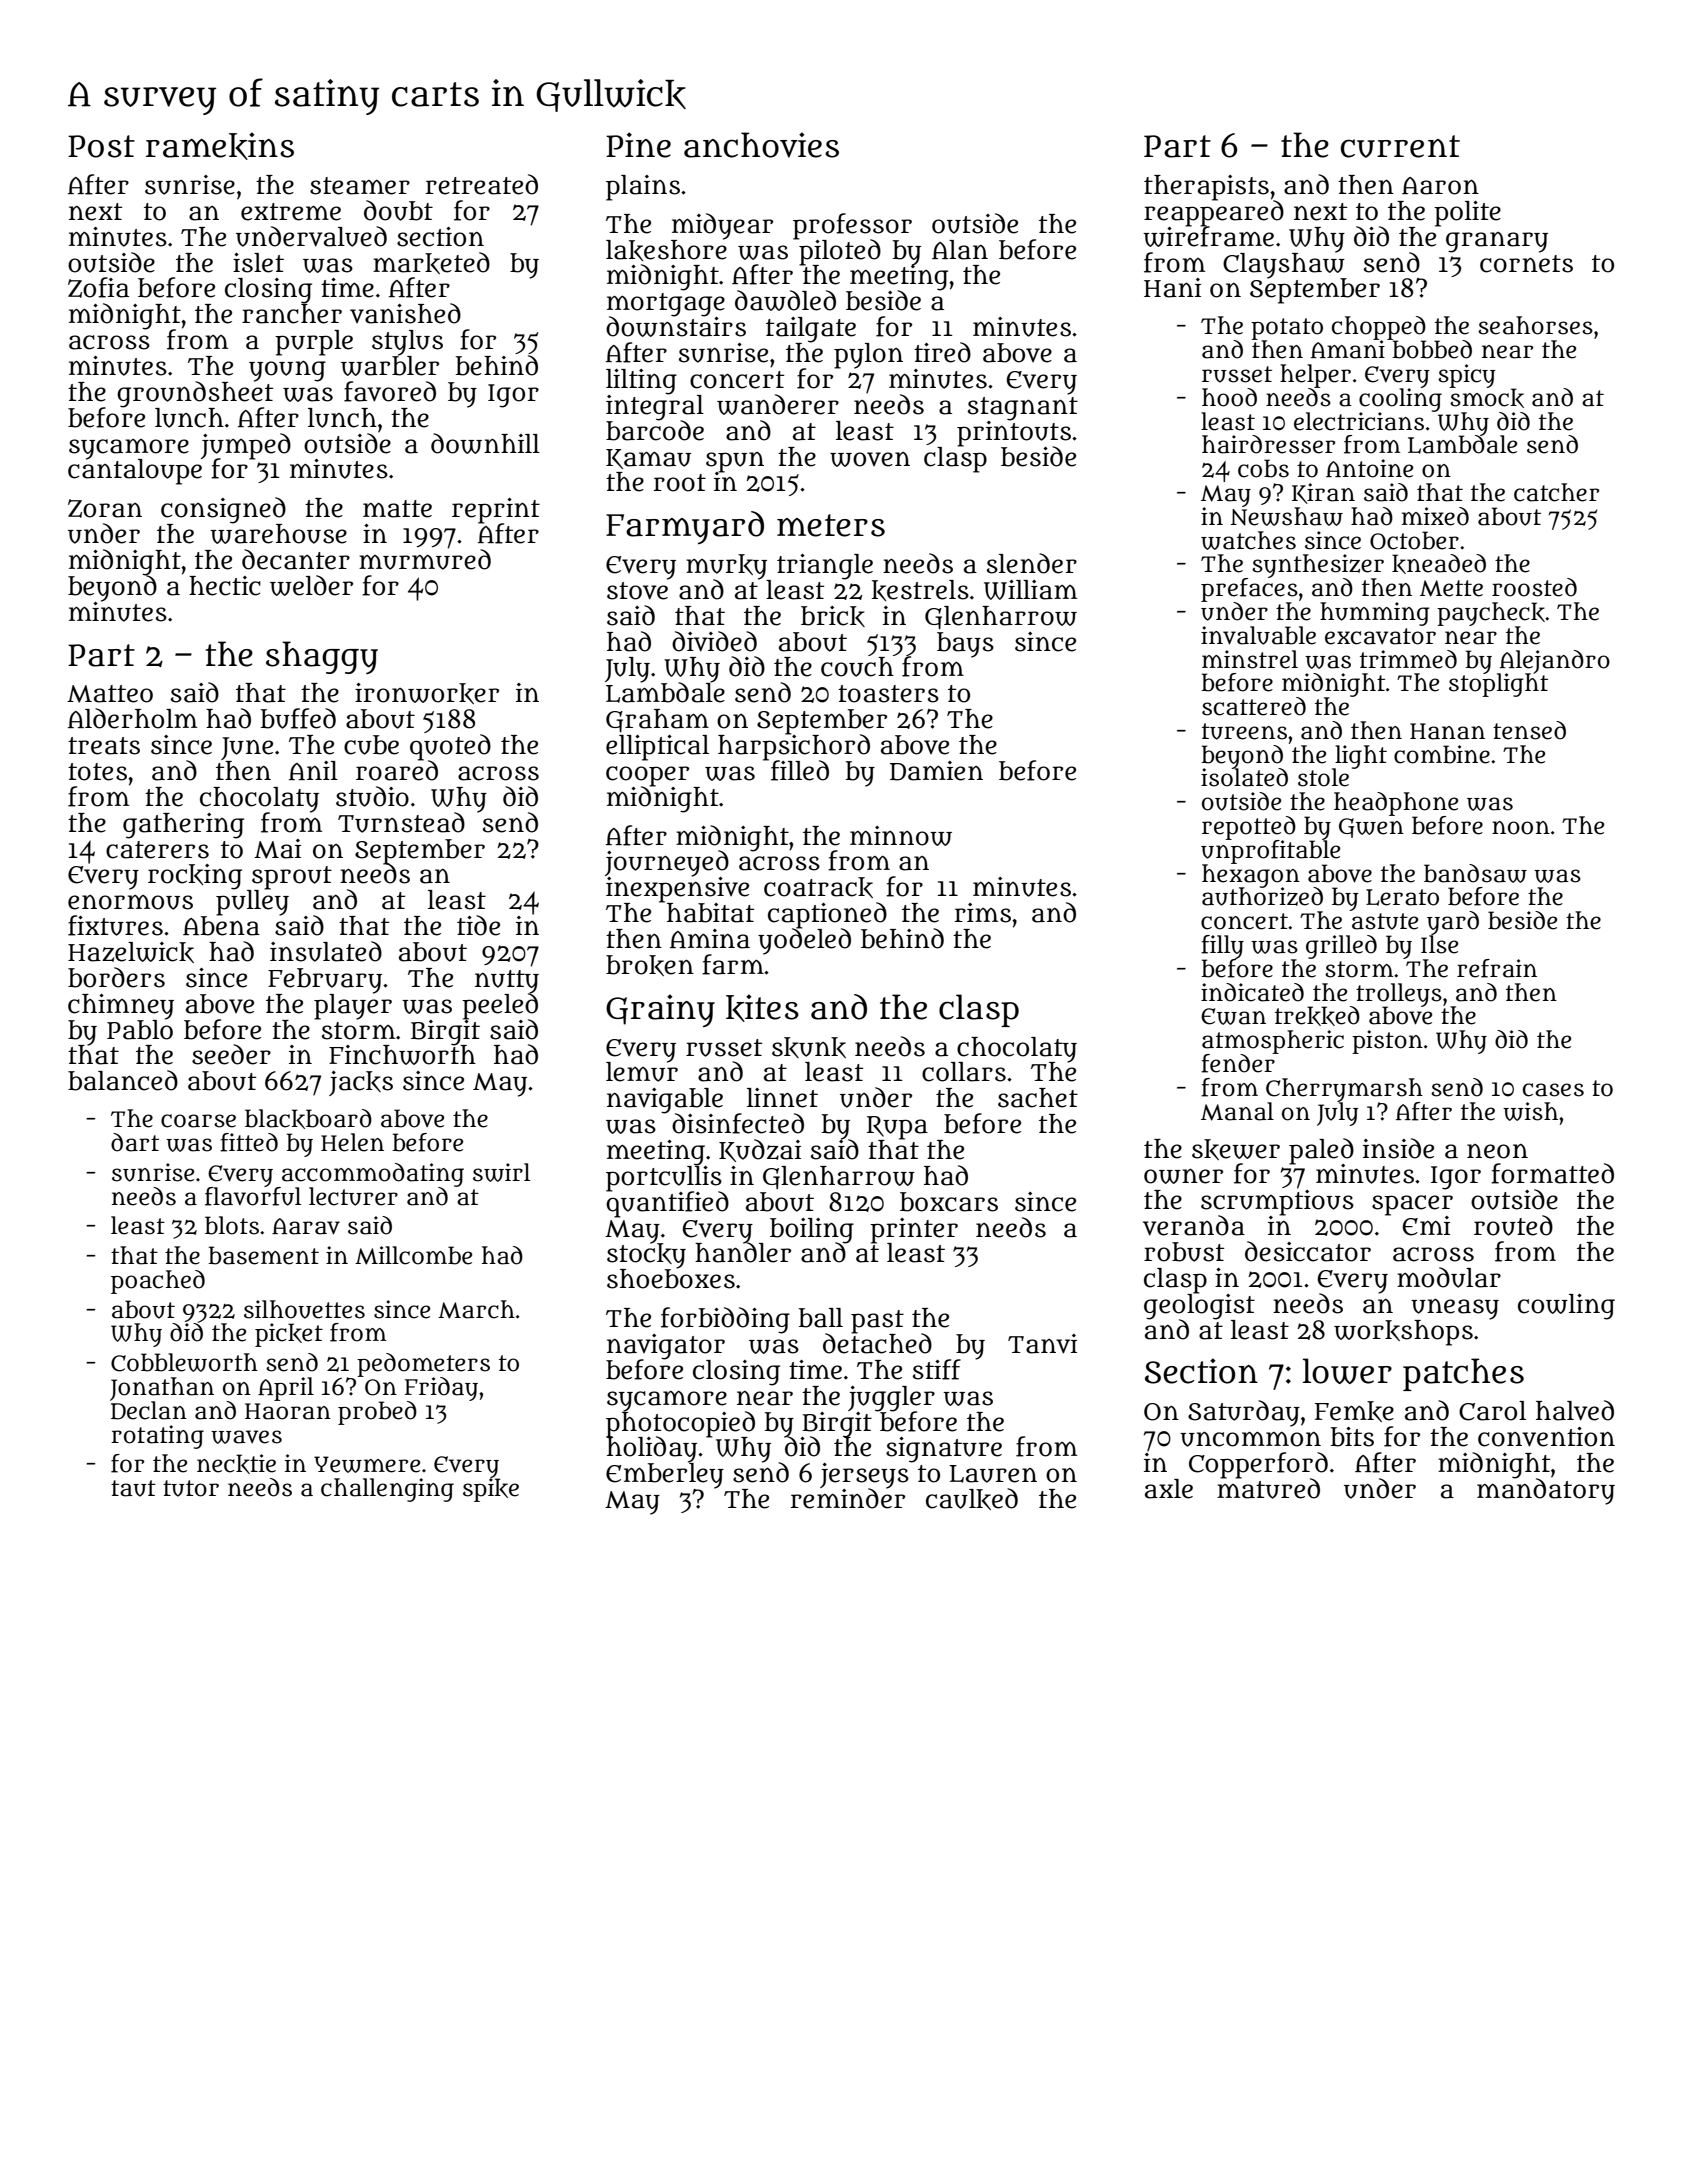 This page has height=2178, width=1683. I want to click on ramekins, so click(220, 146).
